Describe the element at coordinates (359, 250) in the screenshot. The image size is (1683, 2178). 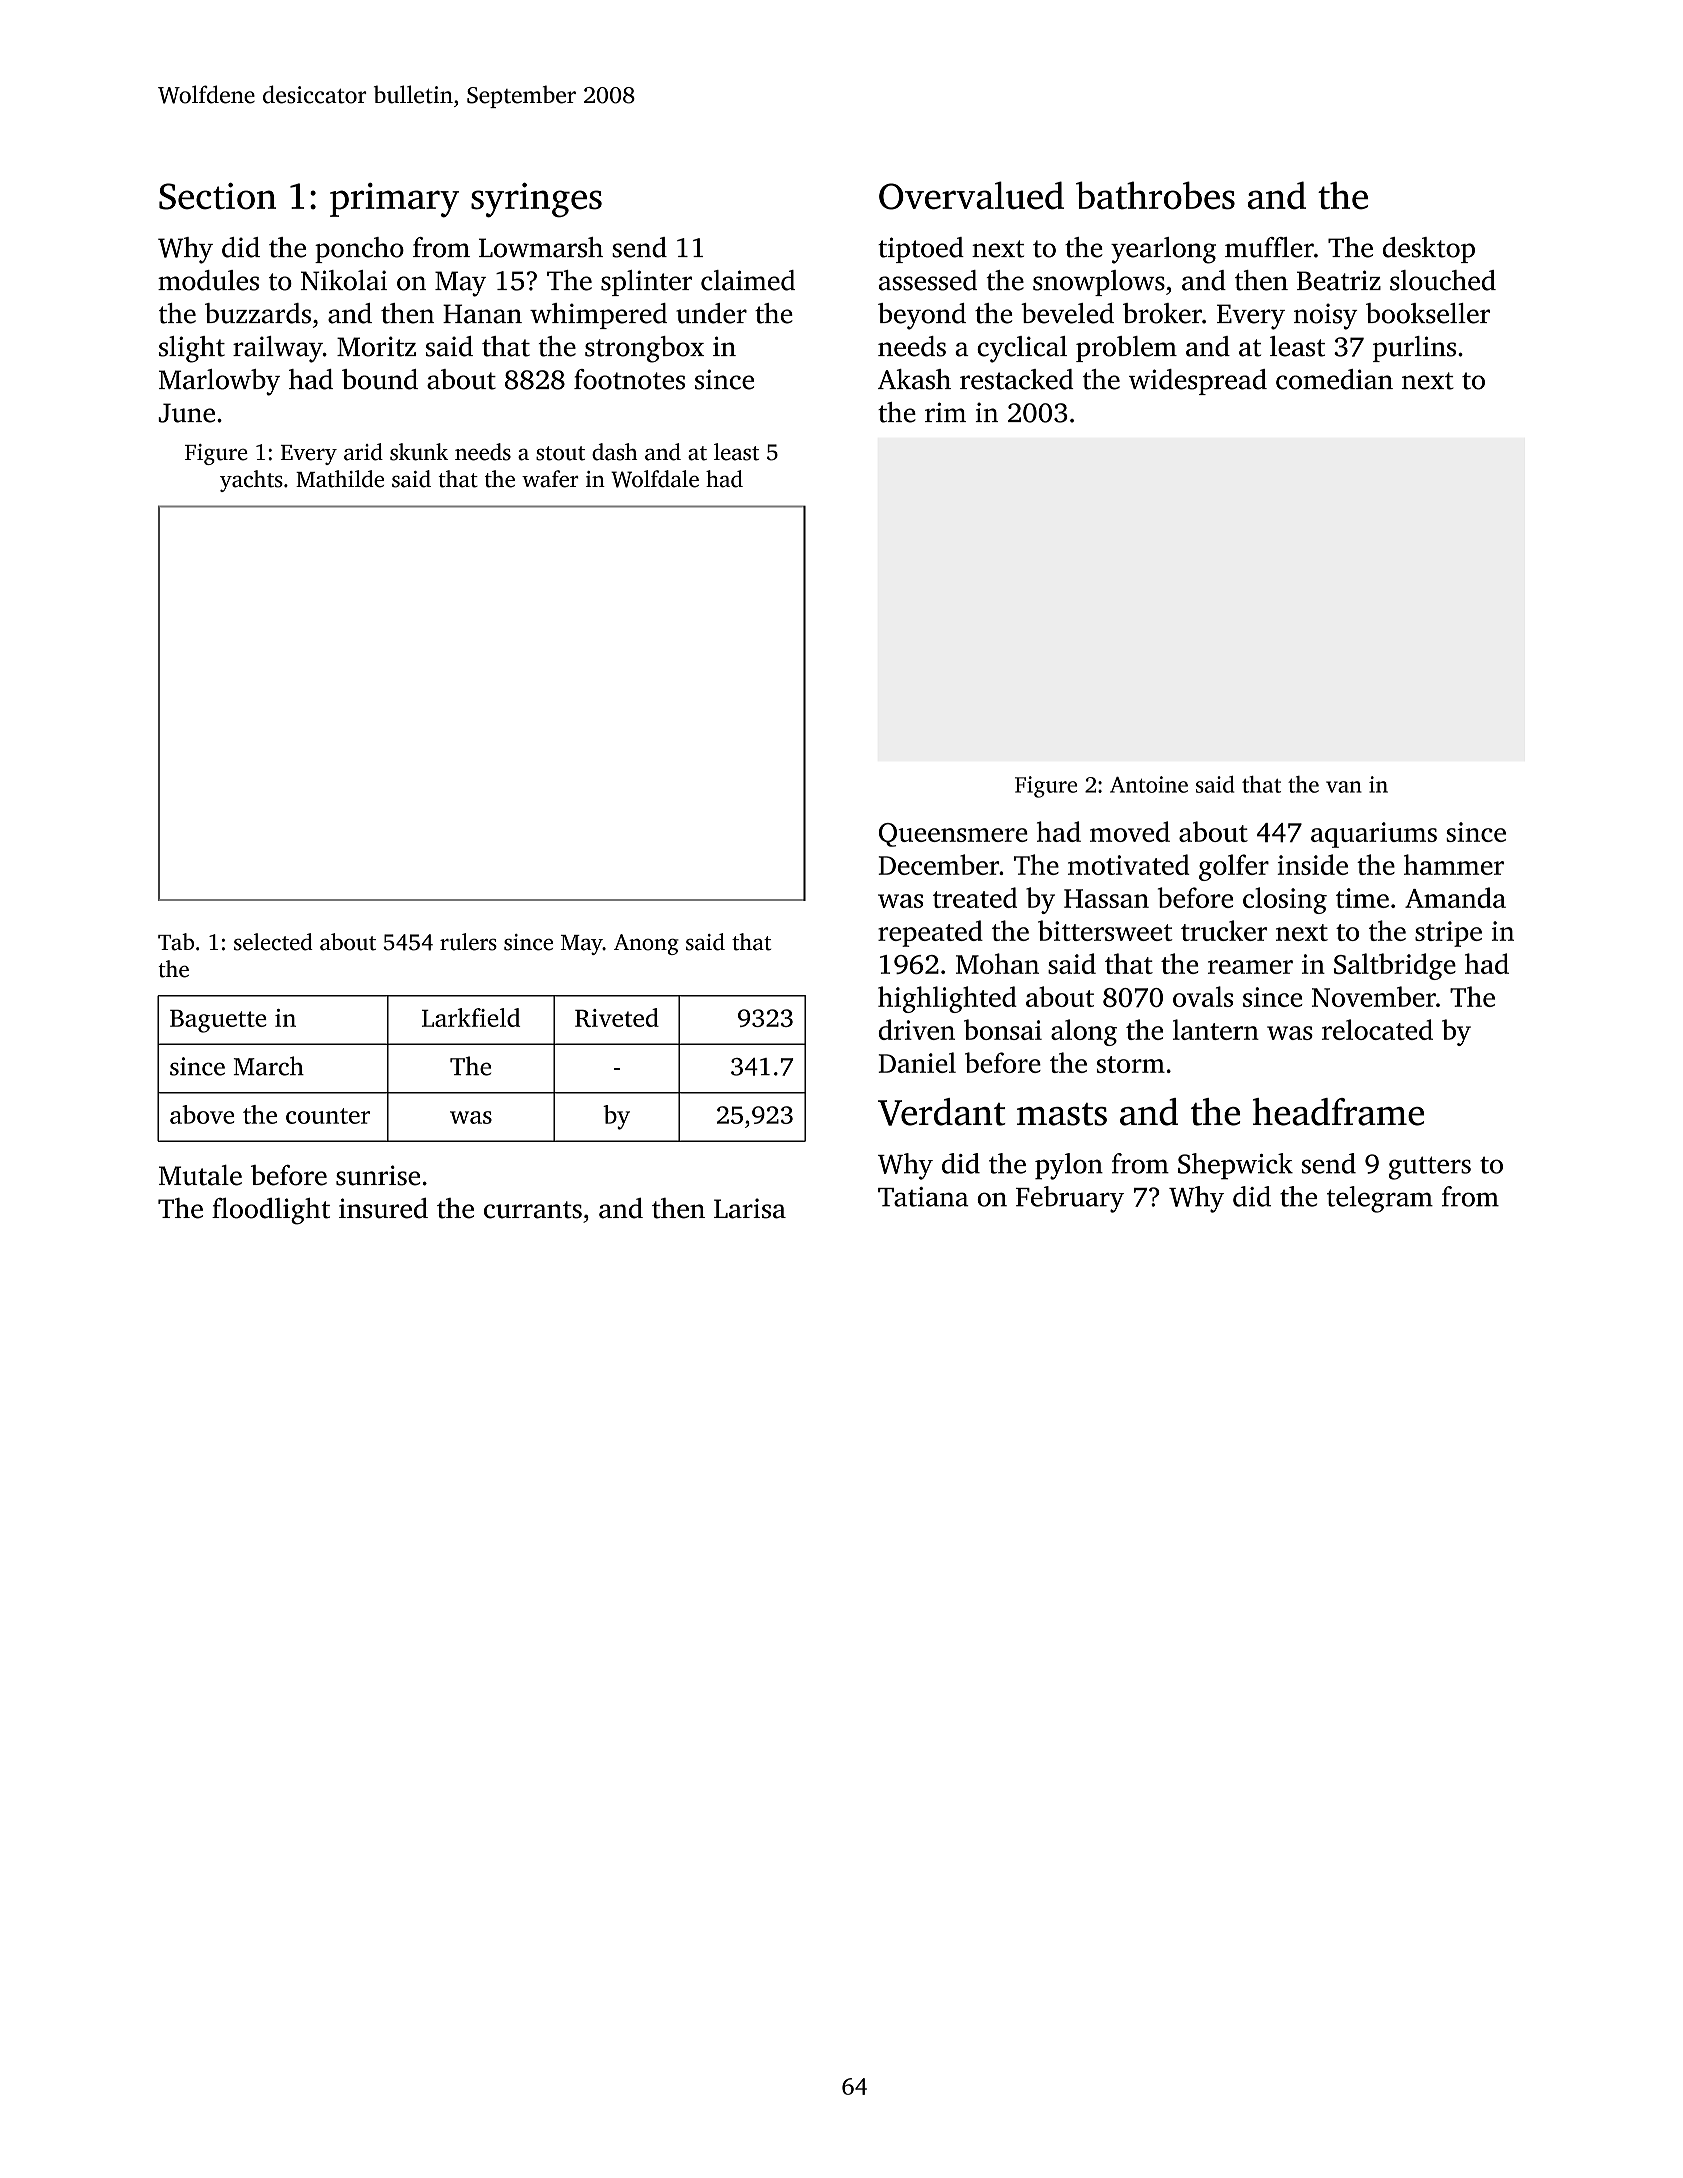
I see `poncho` at that location.
